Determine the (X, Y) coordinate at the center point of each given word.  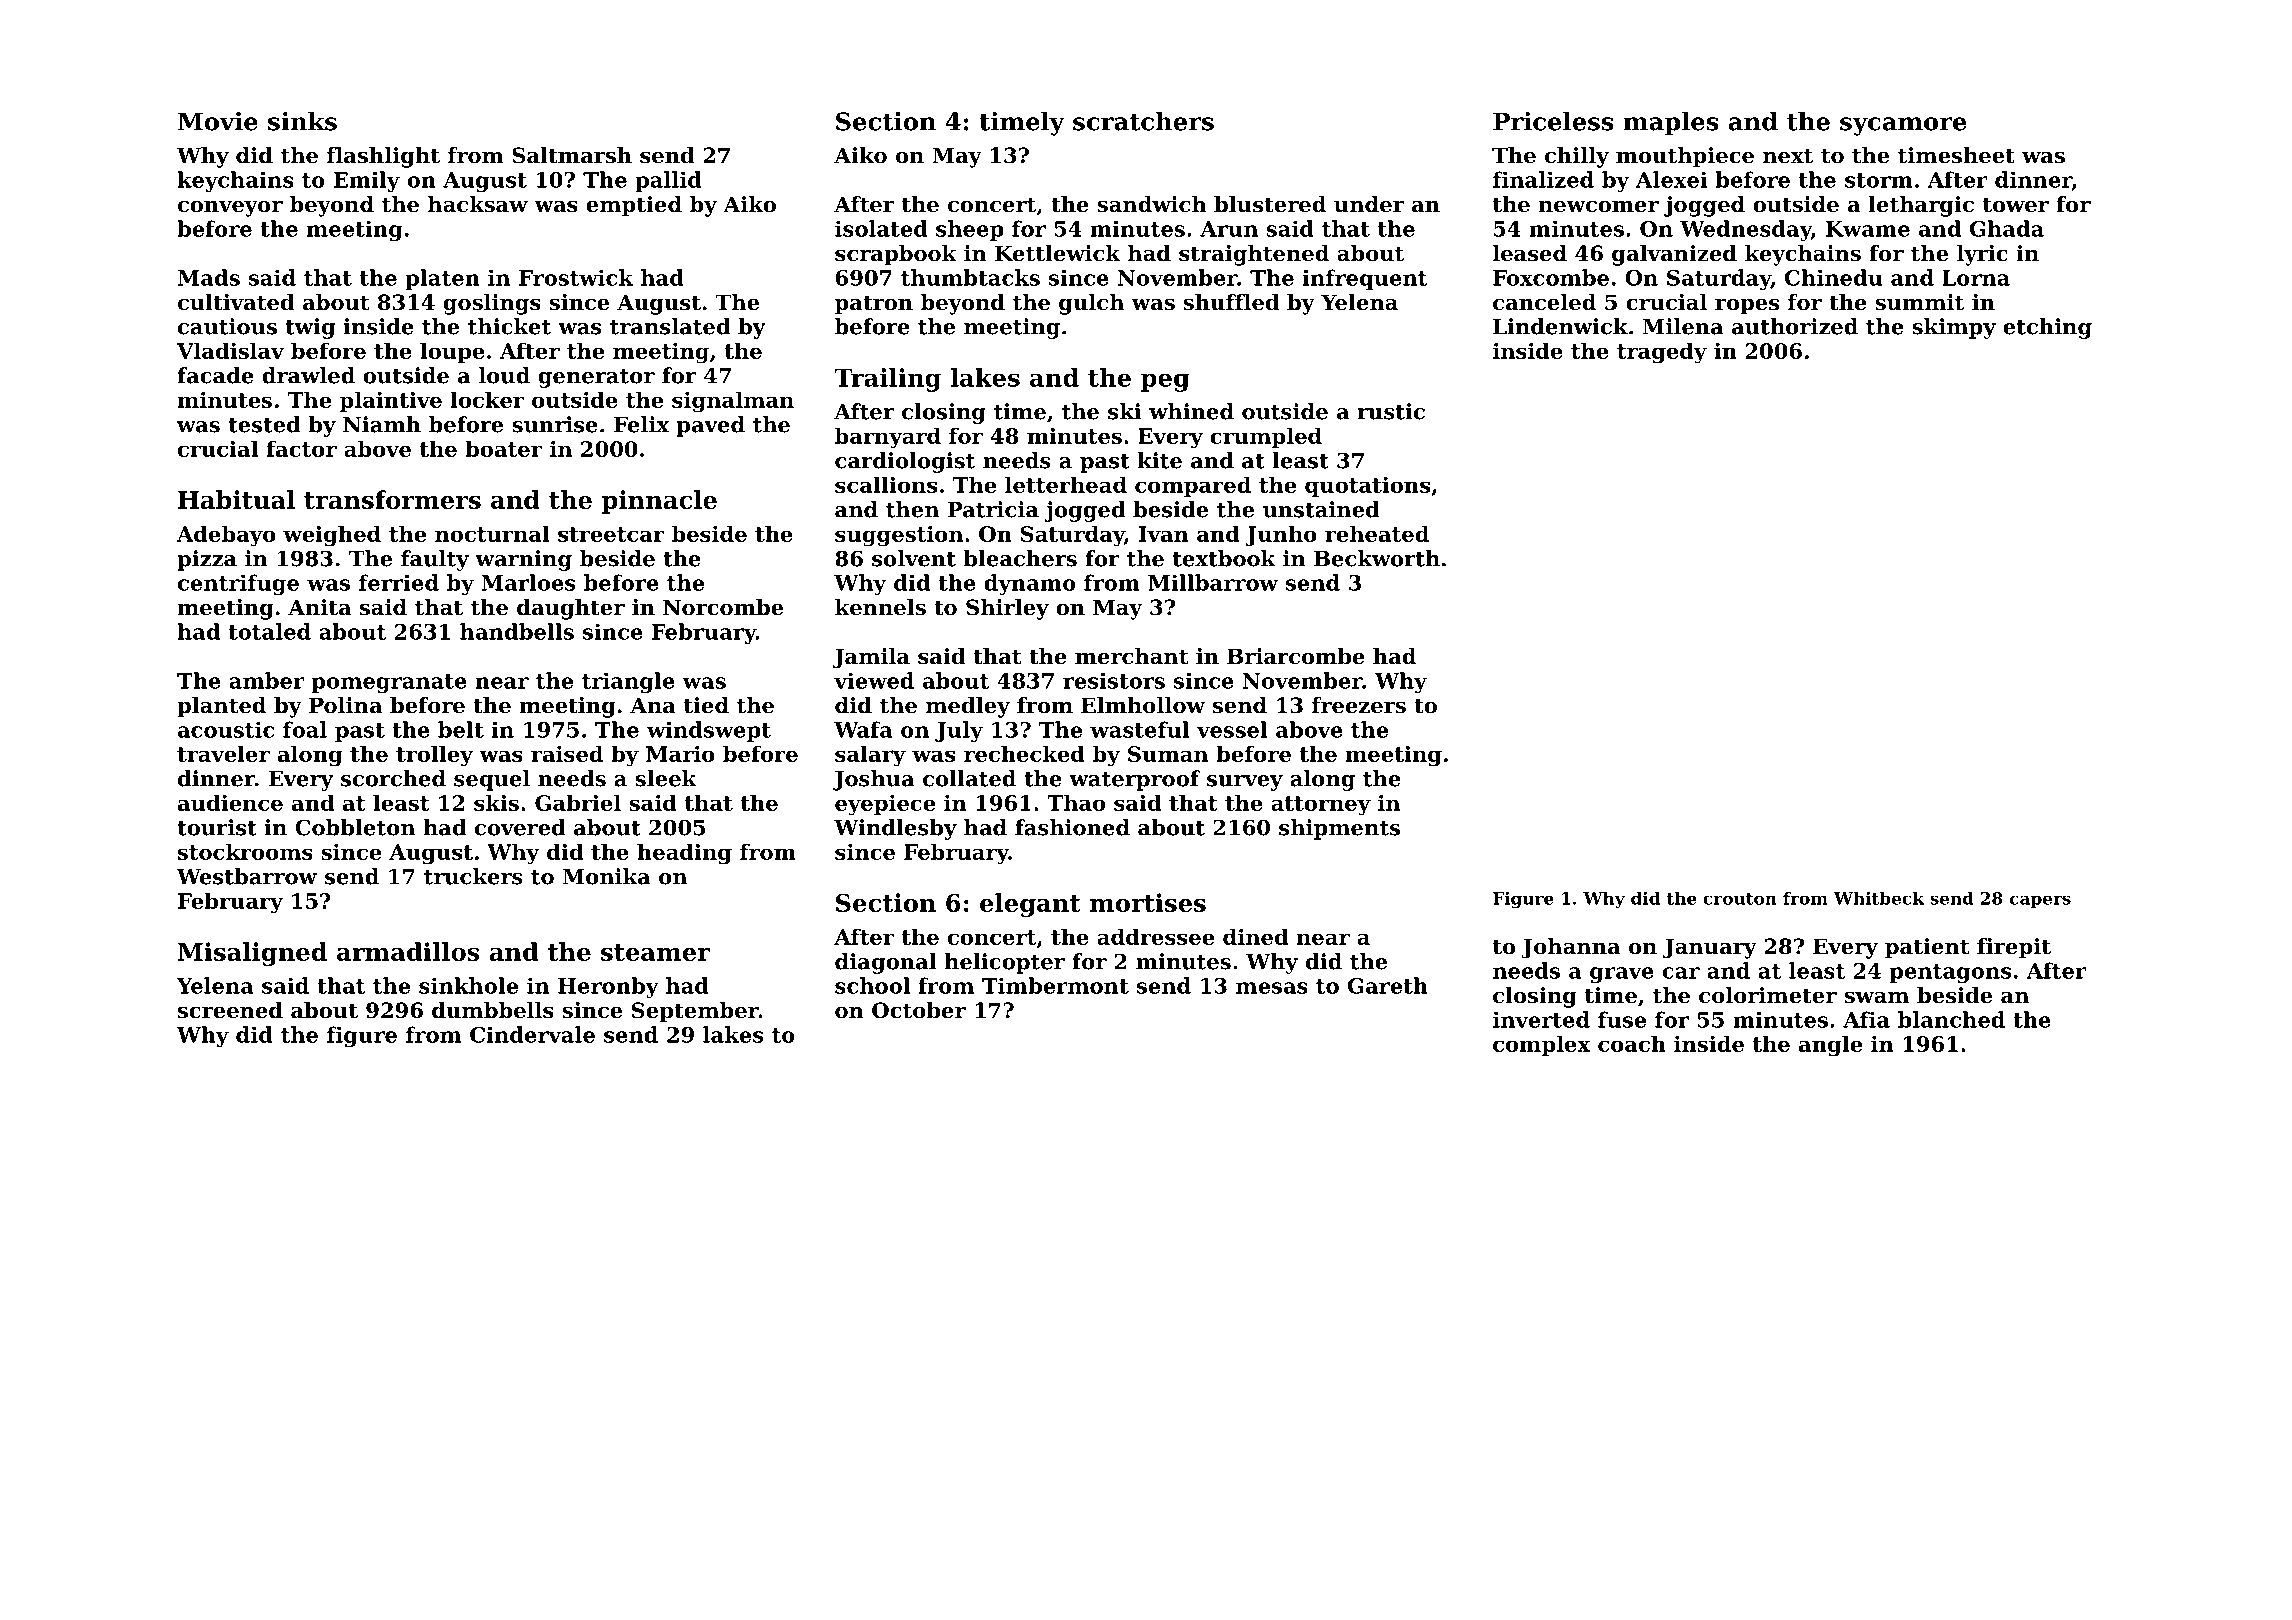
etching (2047, 328)
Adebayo (226, 536)
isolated (881, 228)
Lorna (1976, 278)
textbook (1224, 558)
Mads (209, 277)
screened (230, 1010)
